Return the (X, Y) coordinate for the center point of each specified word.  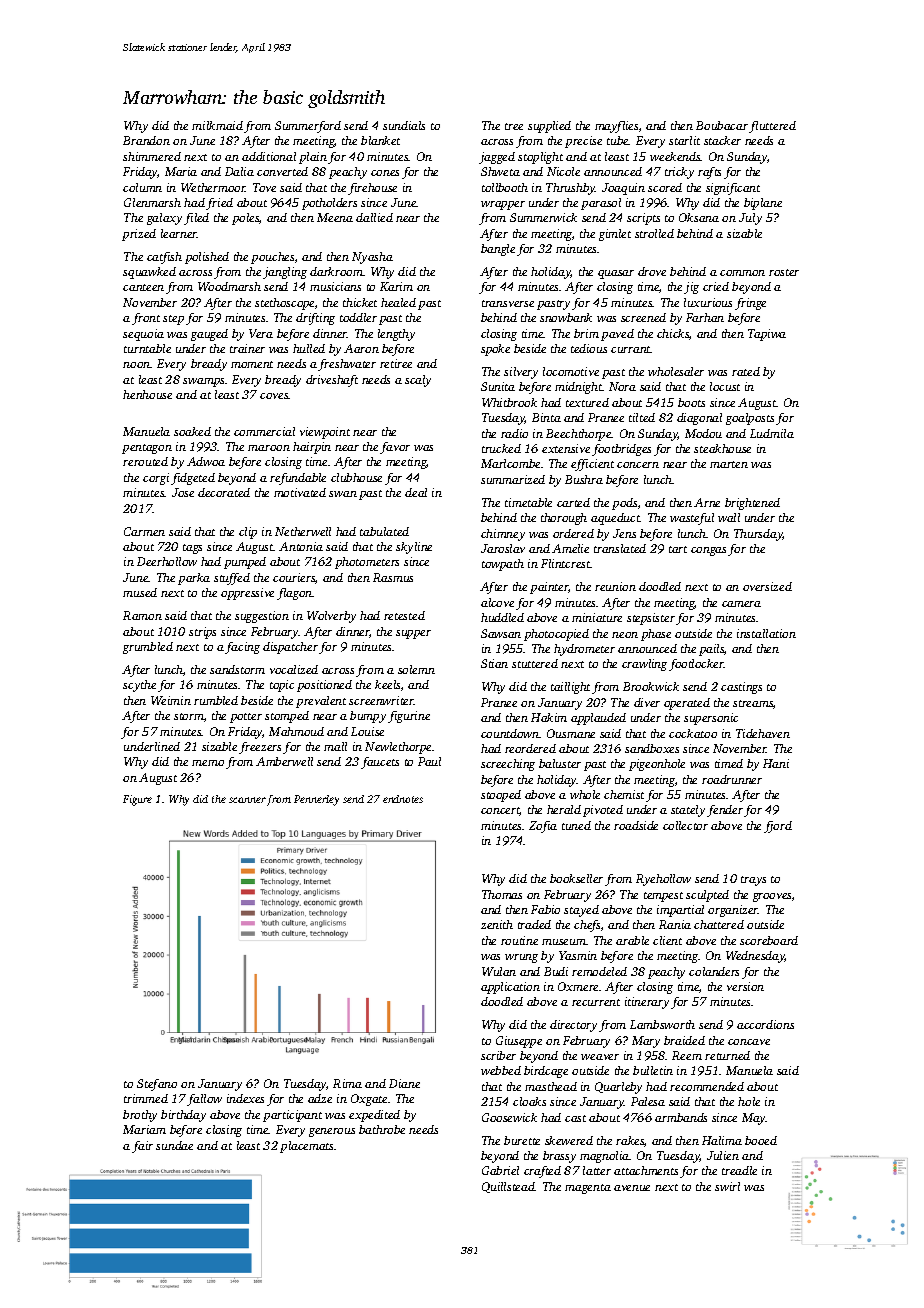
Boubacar (722, 125)
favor (395, 448)
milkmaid (217, 125)
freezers (260, 748)
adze (320, 1098)
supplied (549, 127)
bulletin (653, 1070)
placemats (307, 1147)
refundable (298, 479)
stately (688, 811)
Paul (429, 761)
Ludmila (772, 433)
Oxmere (578, 986)
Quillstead (508, 1187)
